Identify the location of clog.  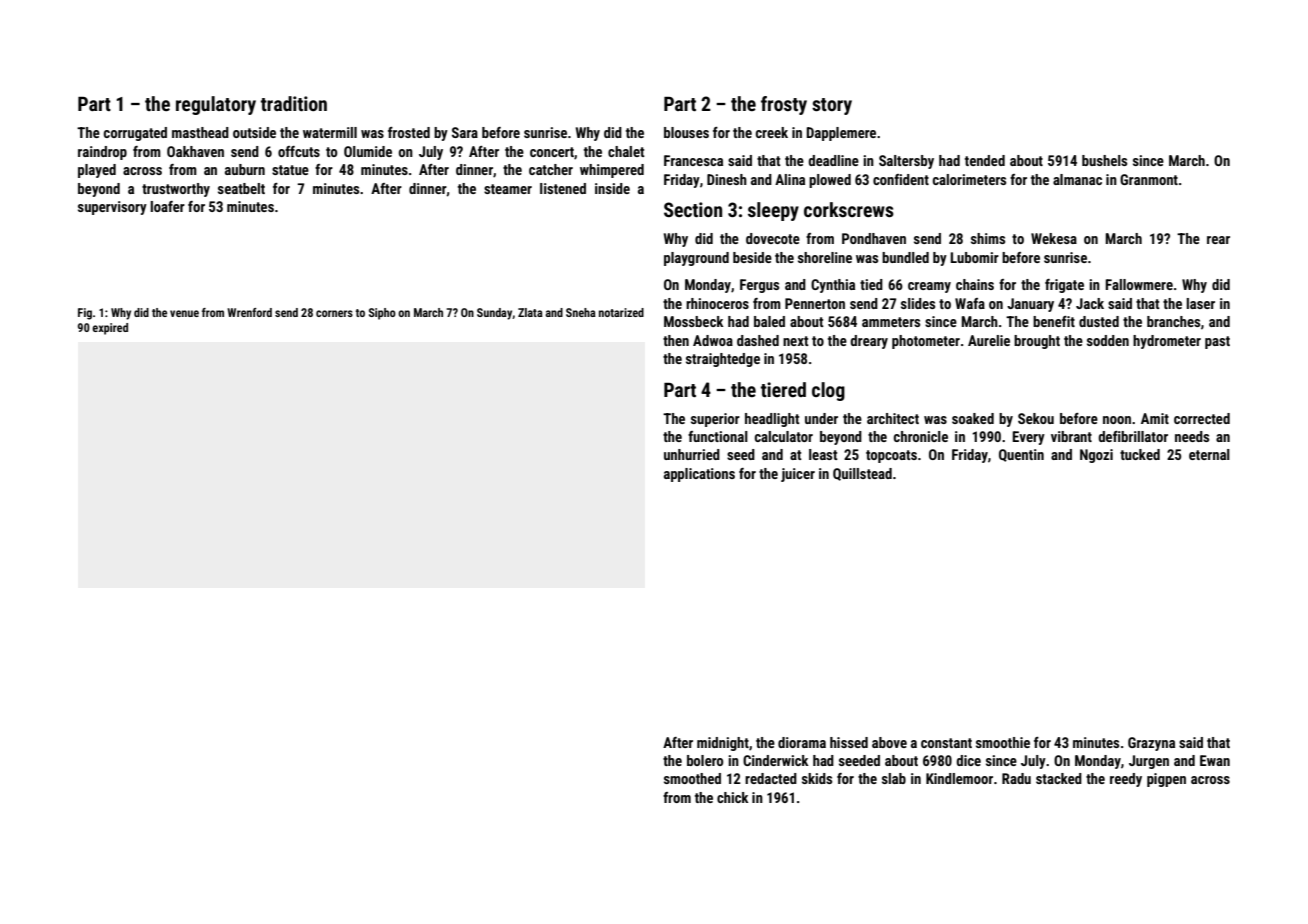
(828, 391).
